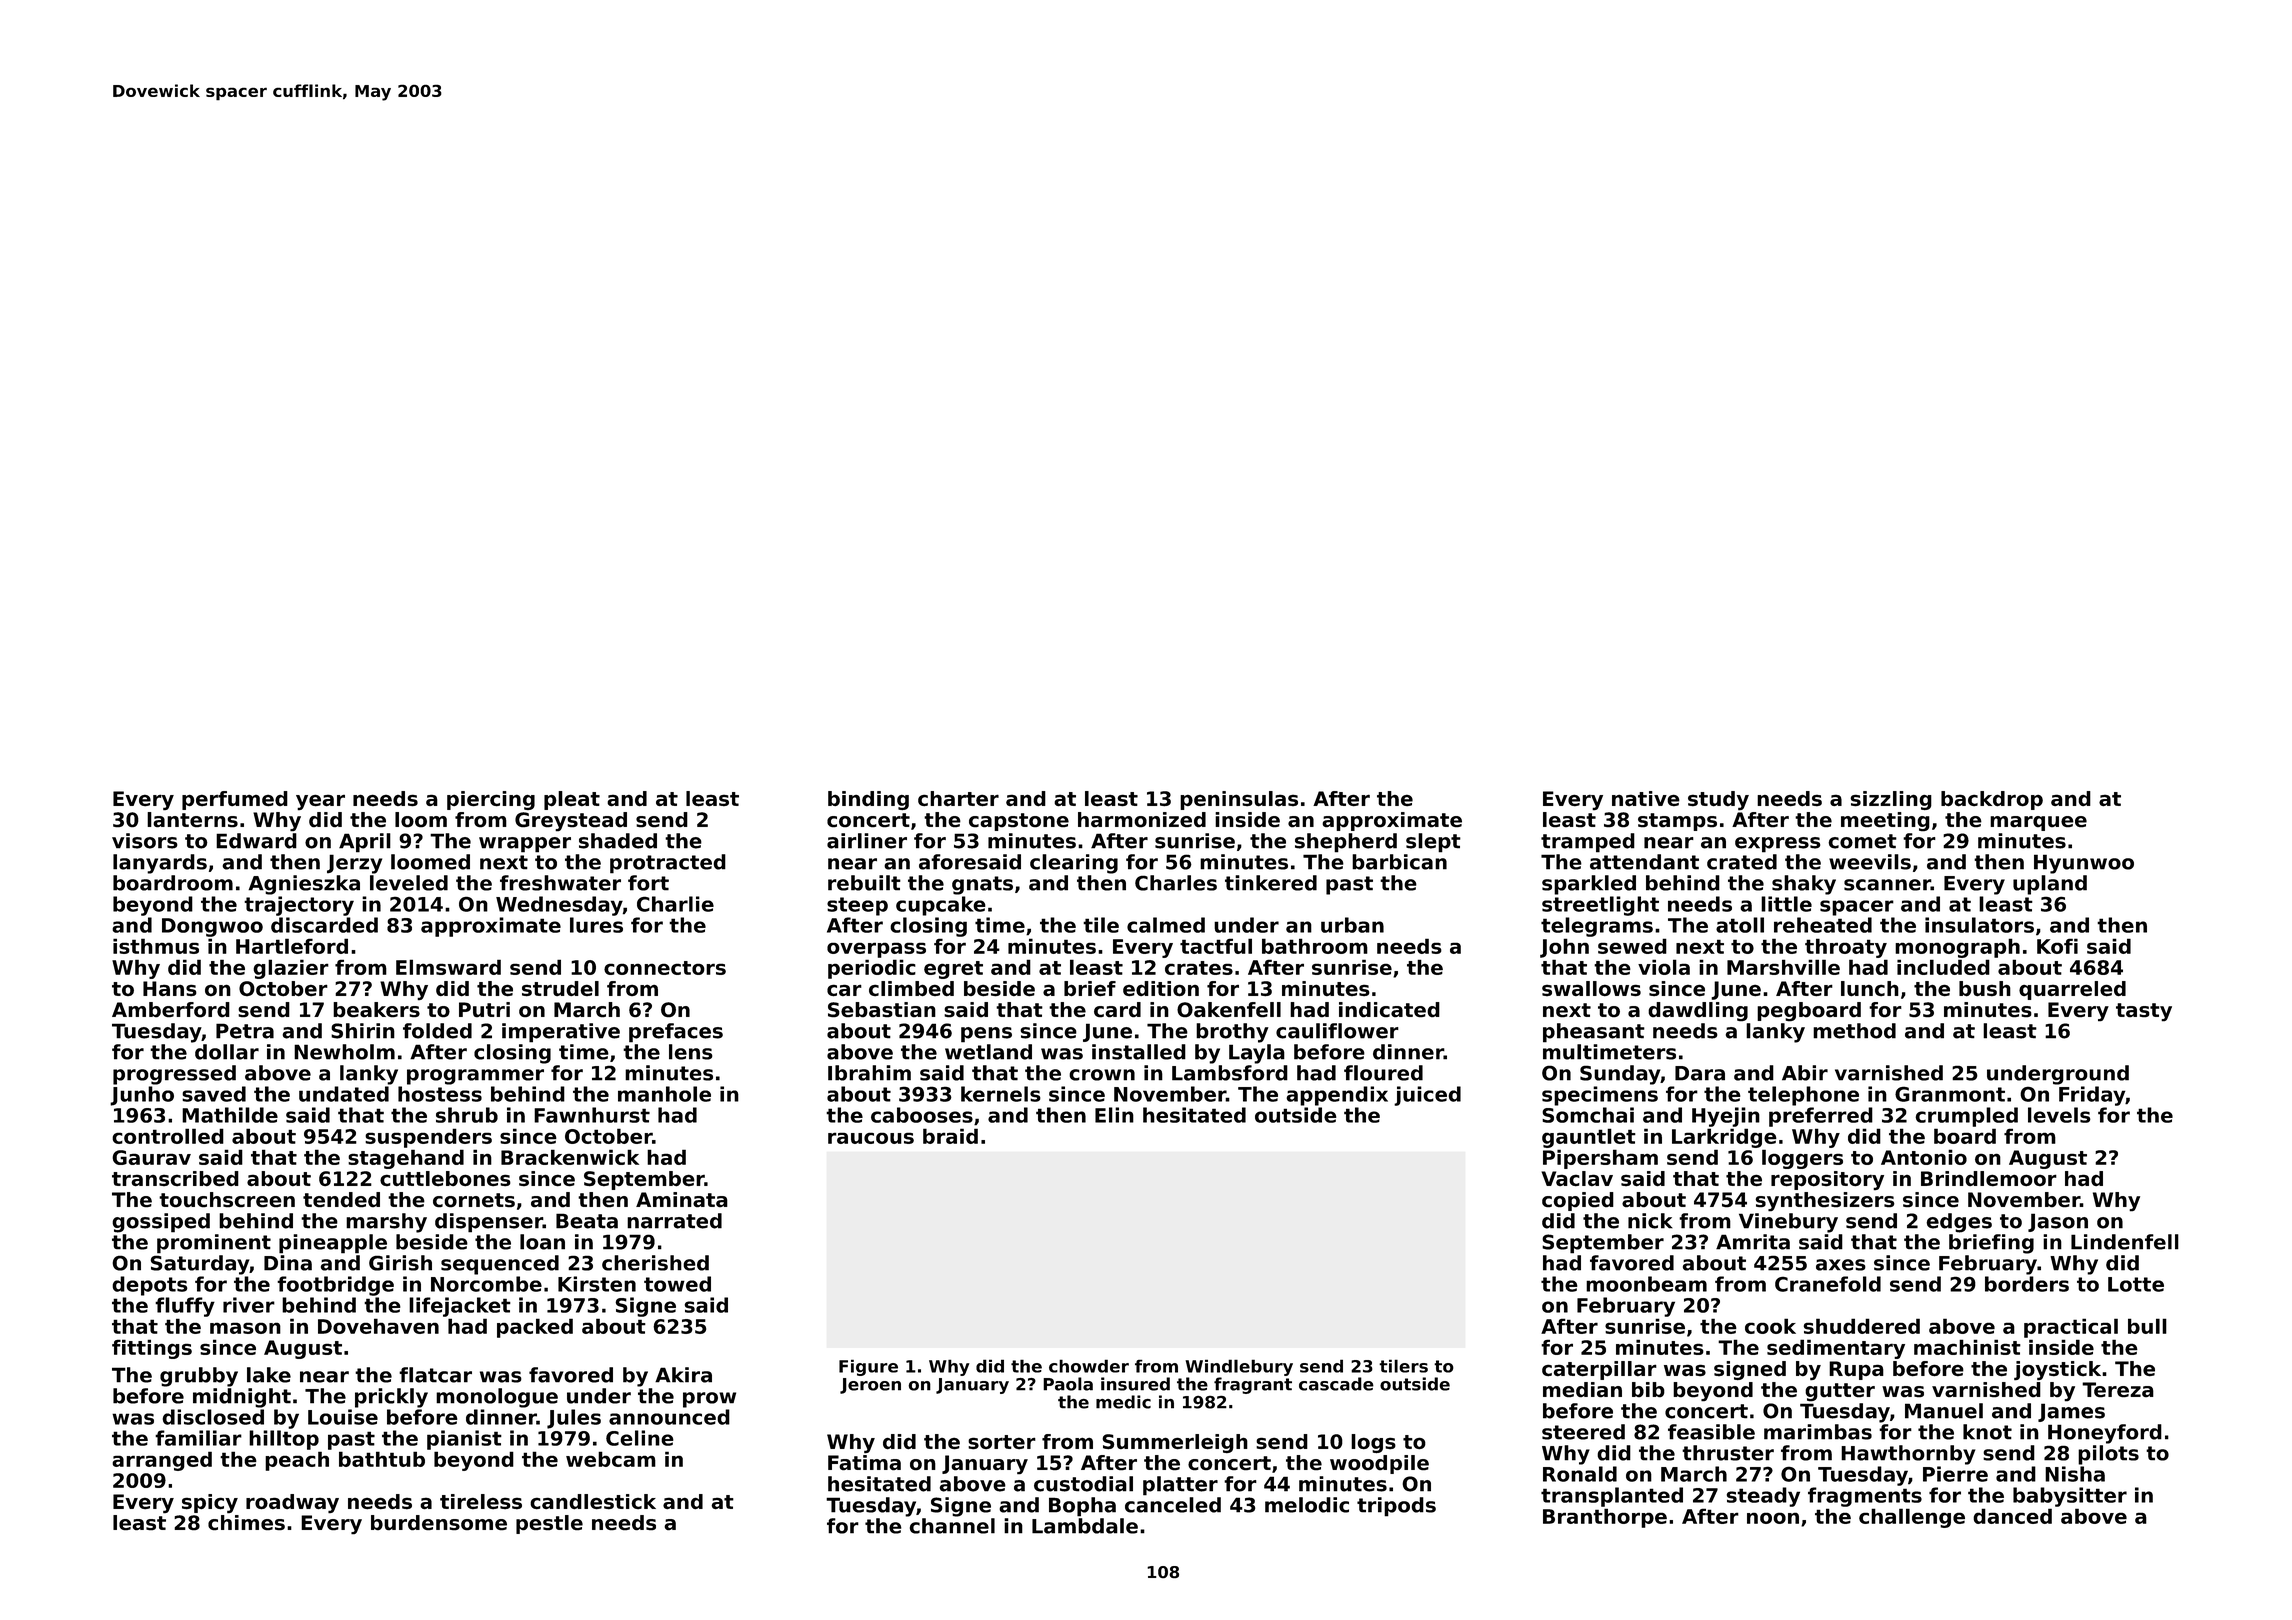 This screenshot has width=2292, height=1620. What do you see at coordinates (1992, 800) in the screenshot?
I see `backdrop` at bounding box center [1992, 800].
